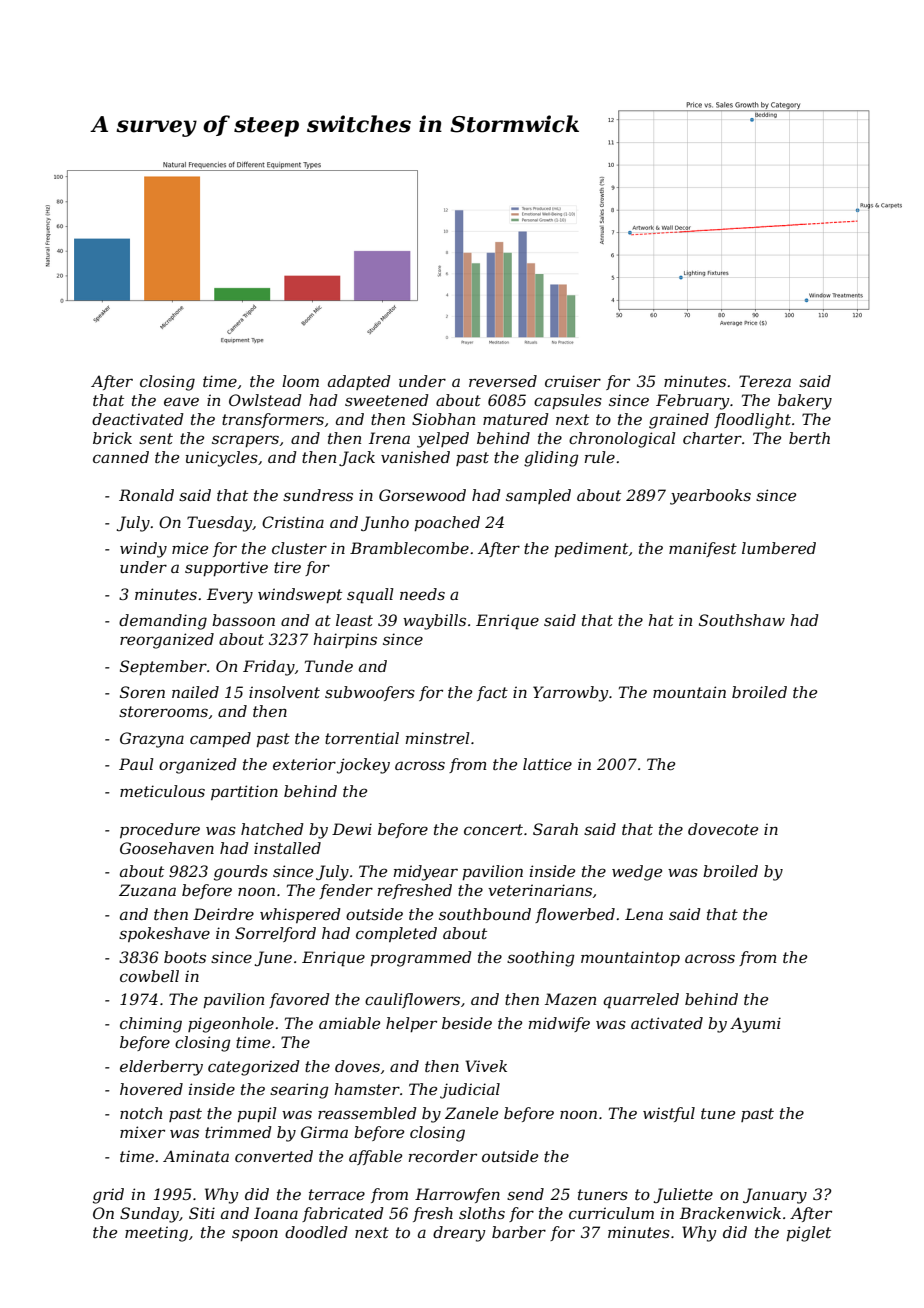 This page has width=924, height=1308. Describe the element at coordinates (156, 1234) in the page. I see `meeting` at that location.
